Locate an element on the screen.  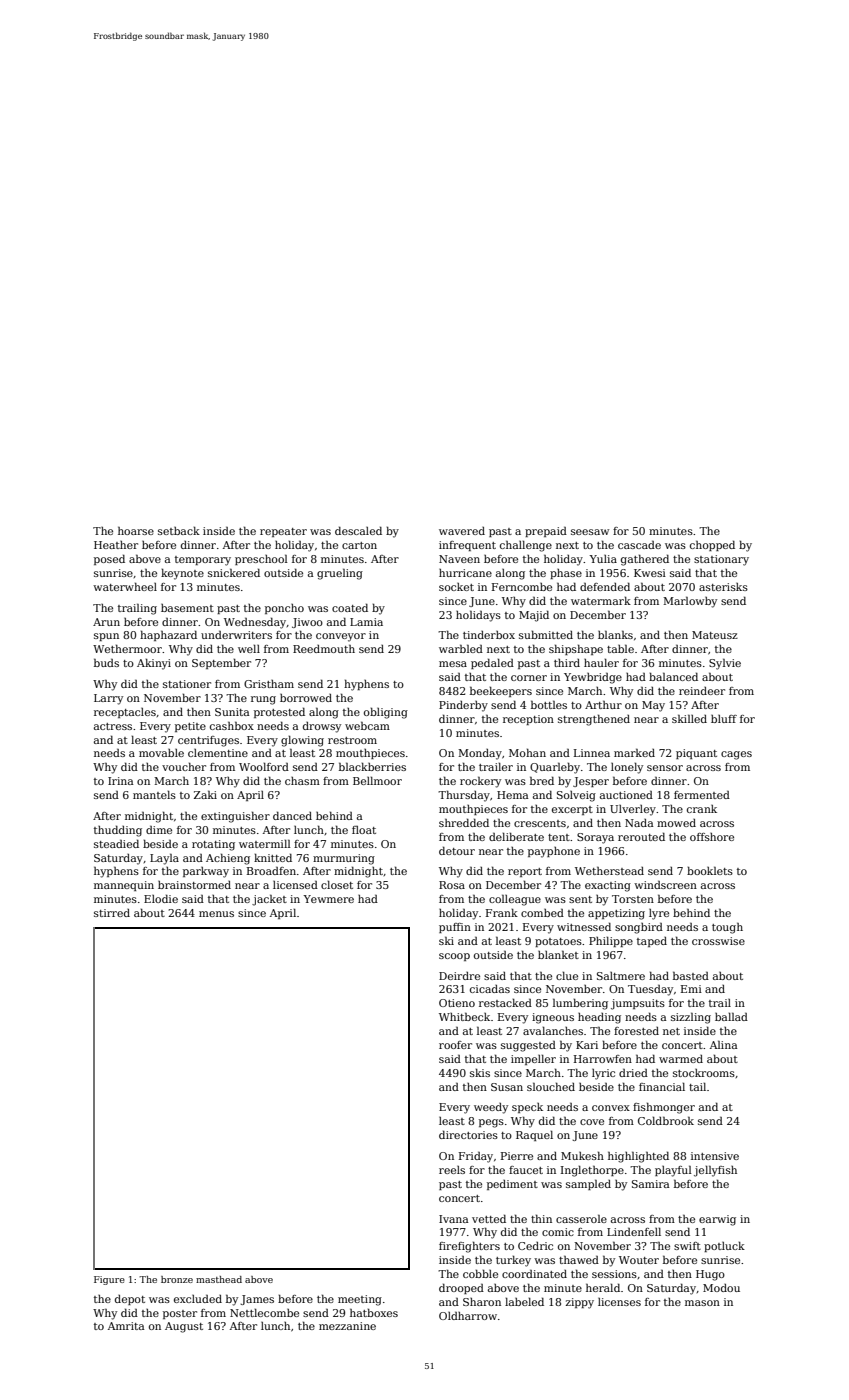
meeting is located at coordinates (360, 1300).
